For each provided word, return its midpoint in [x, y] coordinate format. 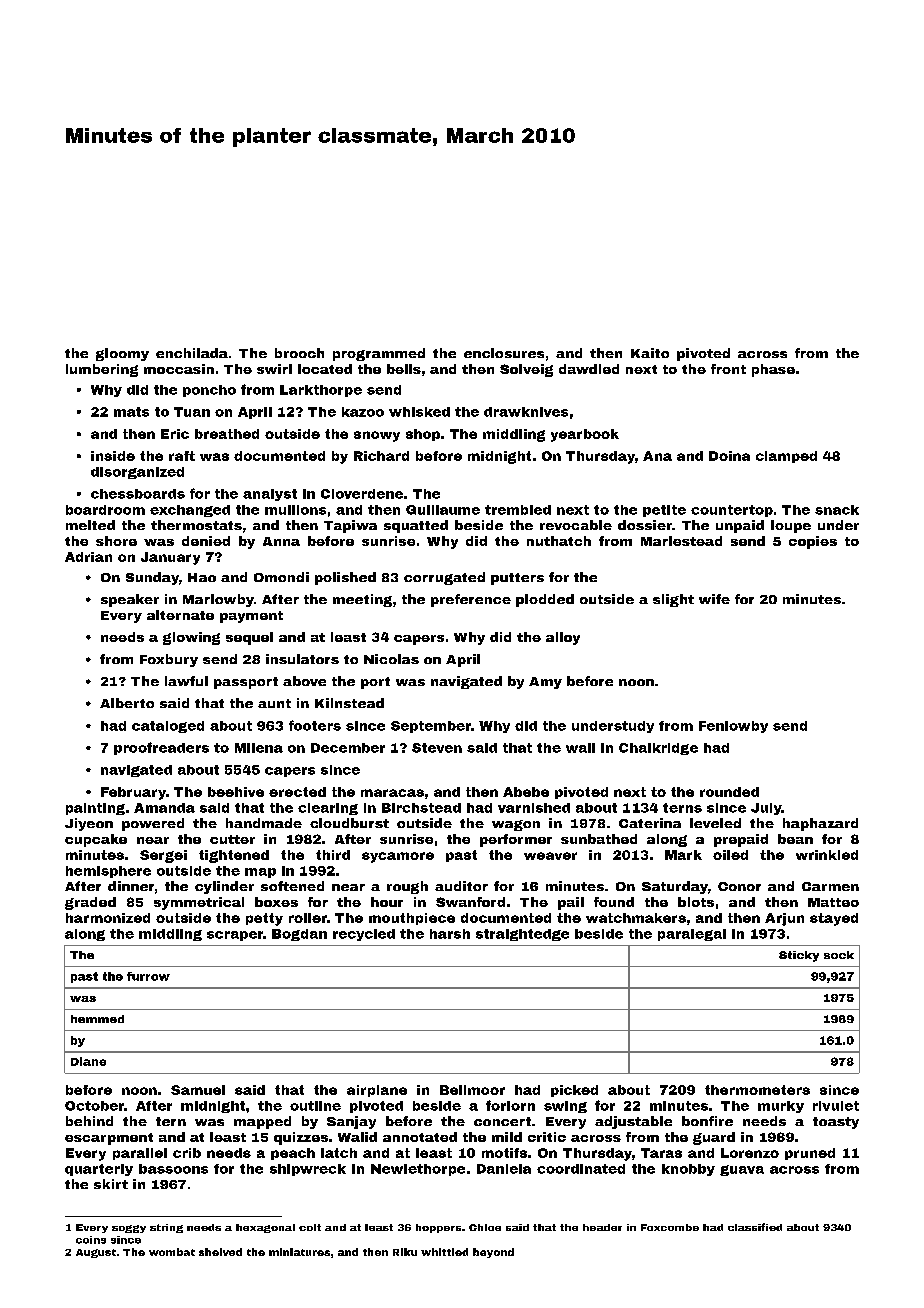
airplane [377, 1091]
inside [113, 456]
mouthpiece [412, 919]
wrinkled [827, 855]
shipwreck [308, 1170]
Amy [545, 683]
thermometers [757, 1090]
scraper [235, 936]
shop [423, 435]
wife [714, 599]
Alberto [127, 703]
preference [471, 600]
